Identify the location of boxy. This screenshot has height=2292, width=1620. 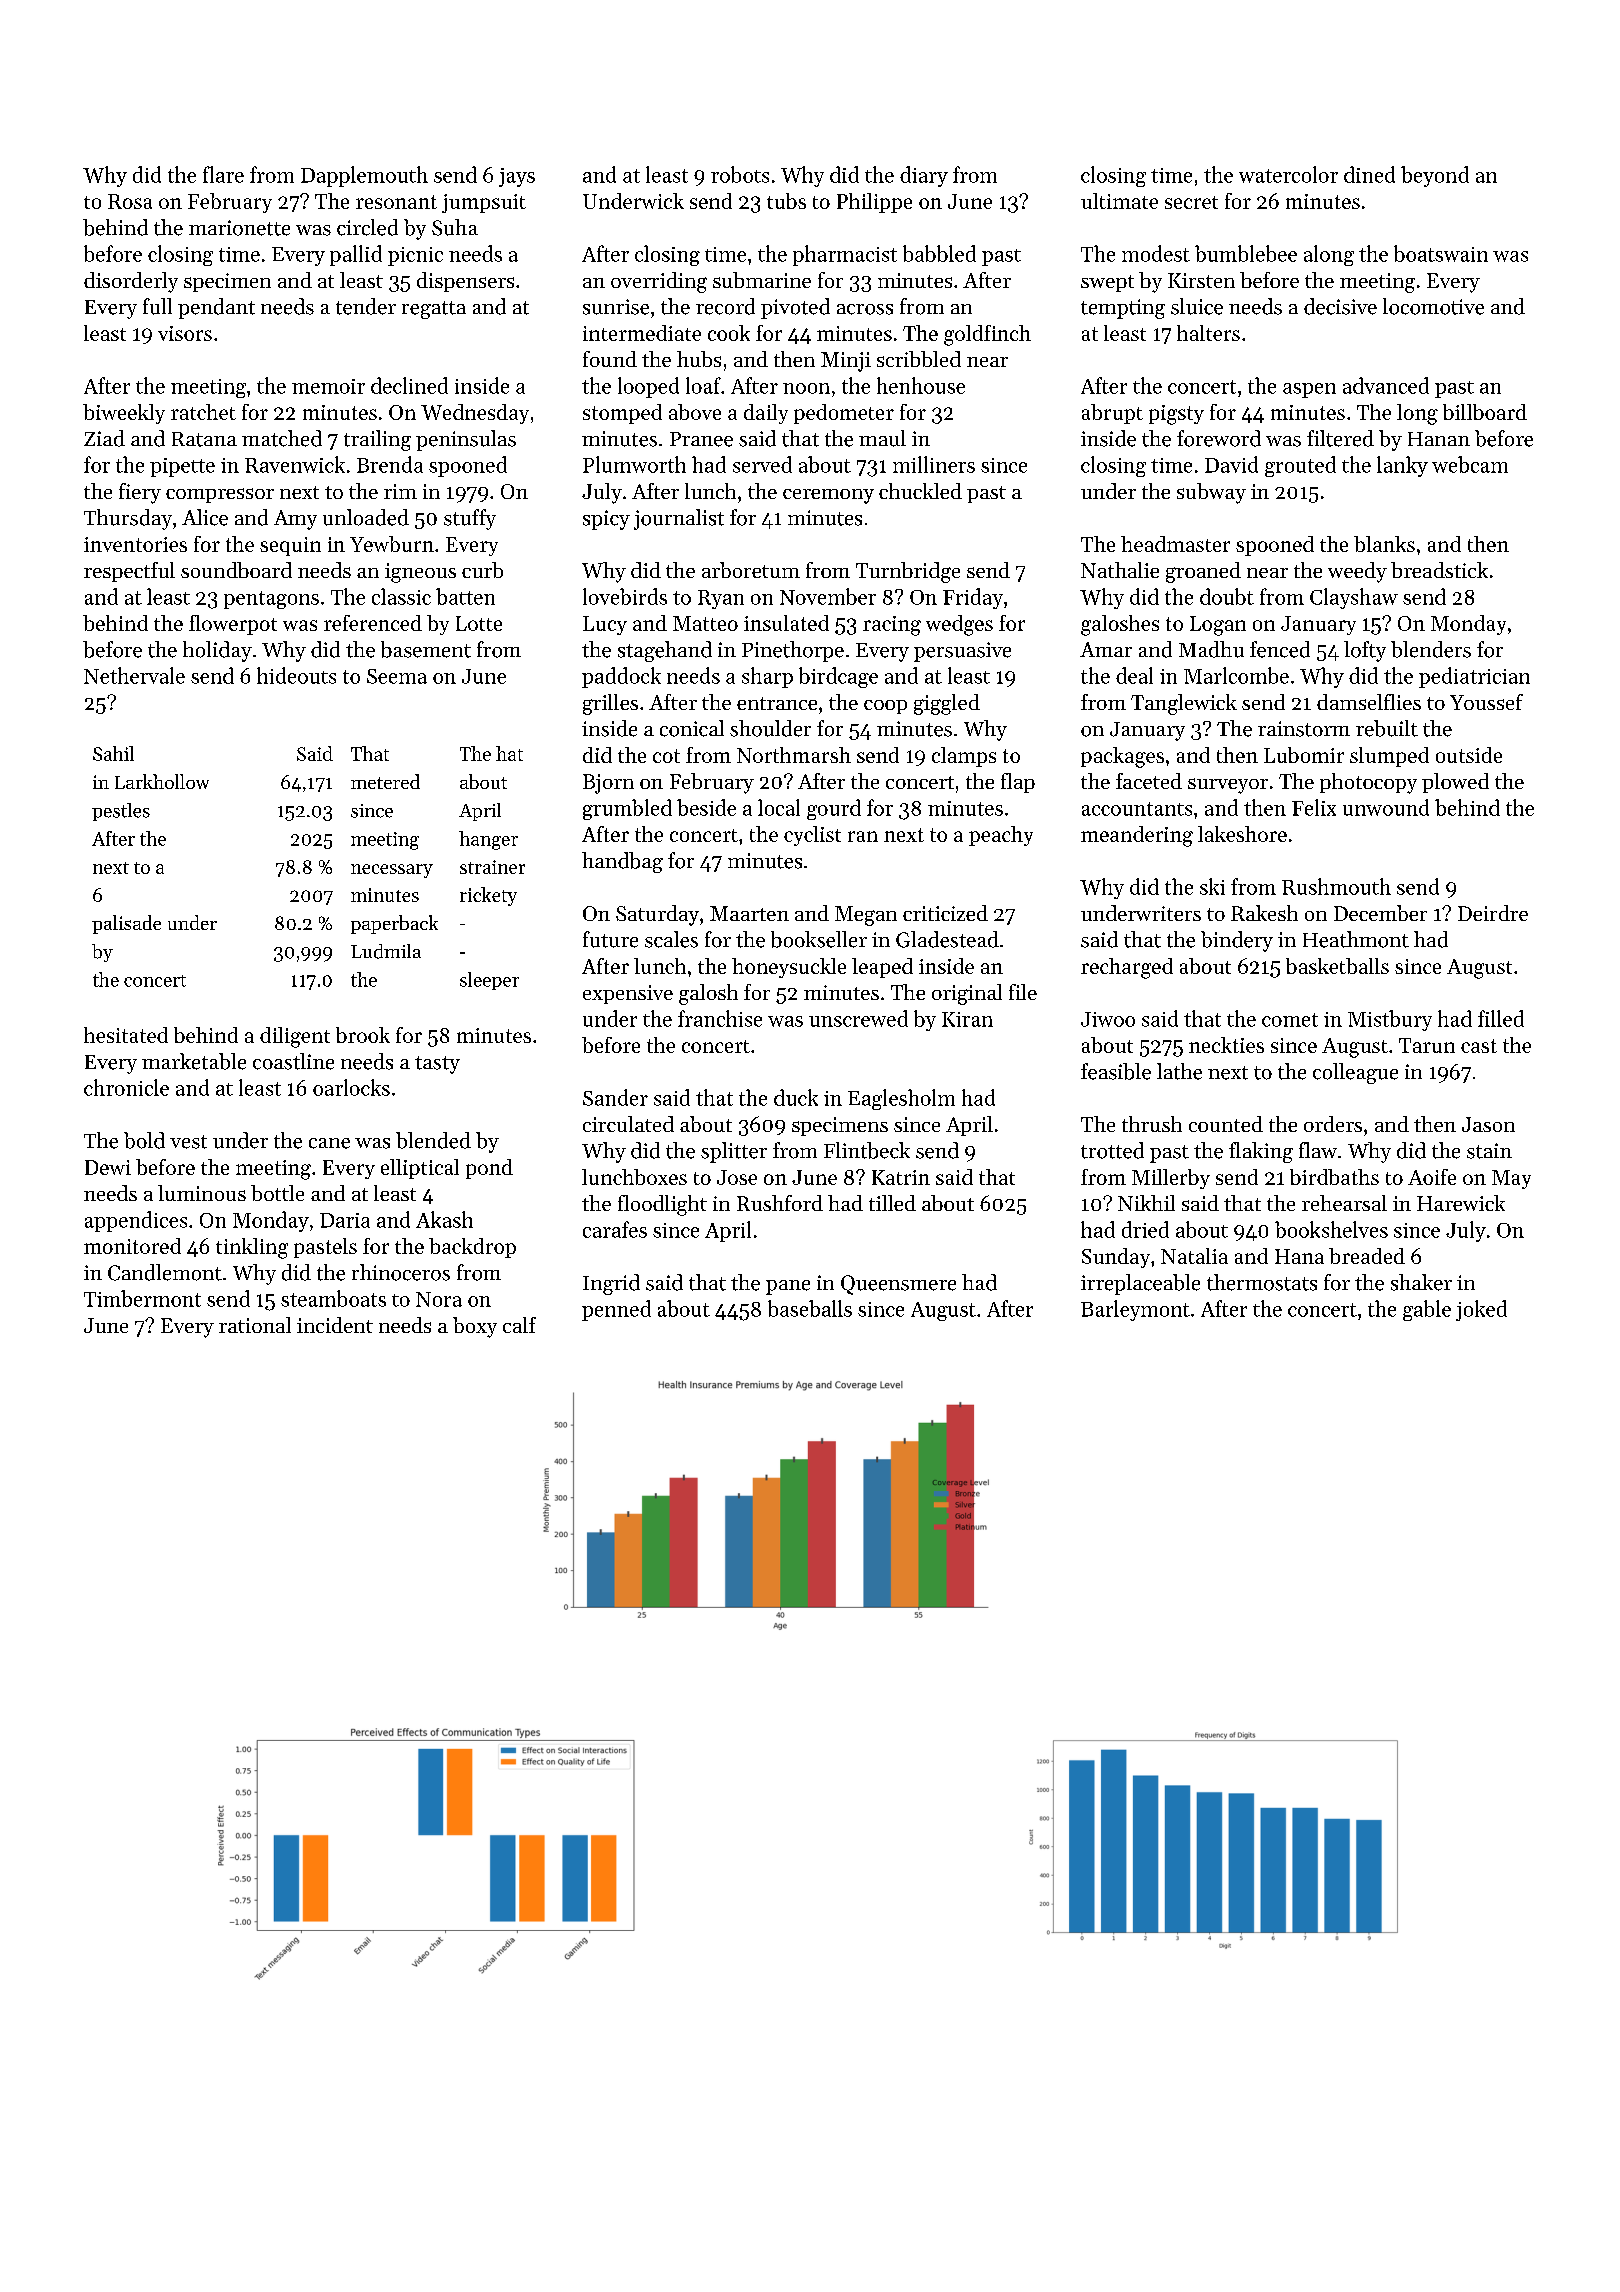
(475, 1327).
